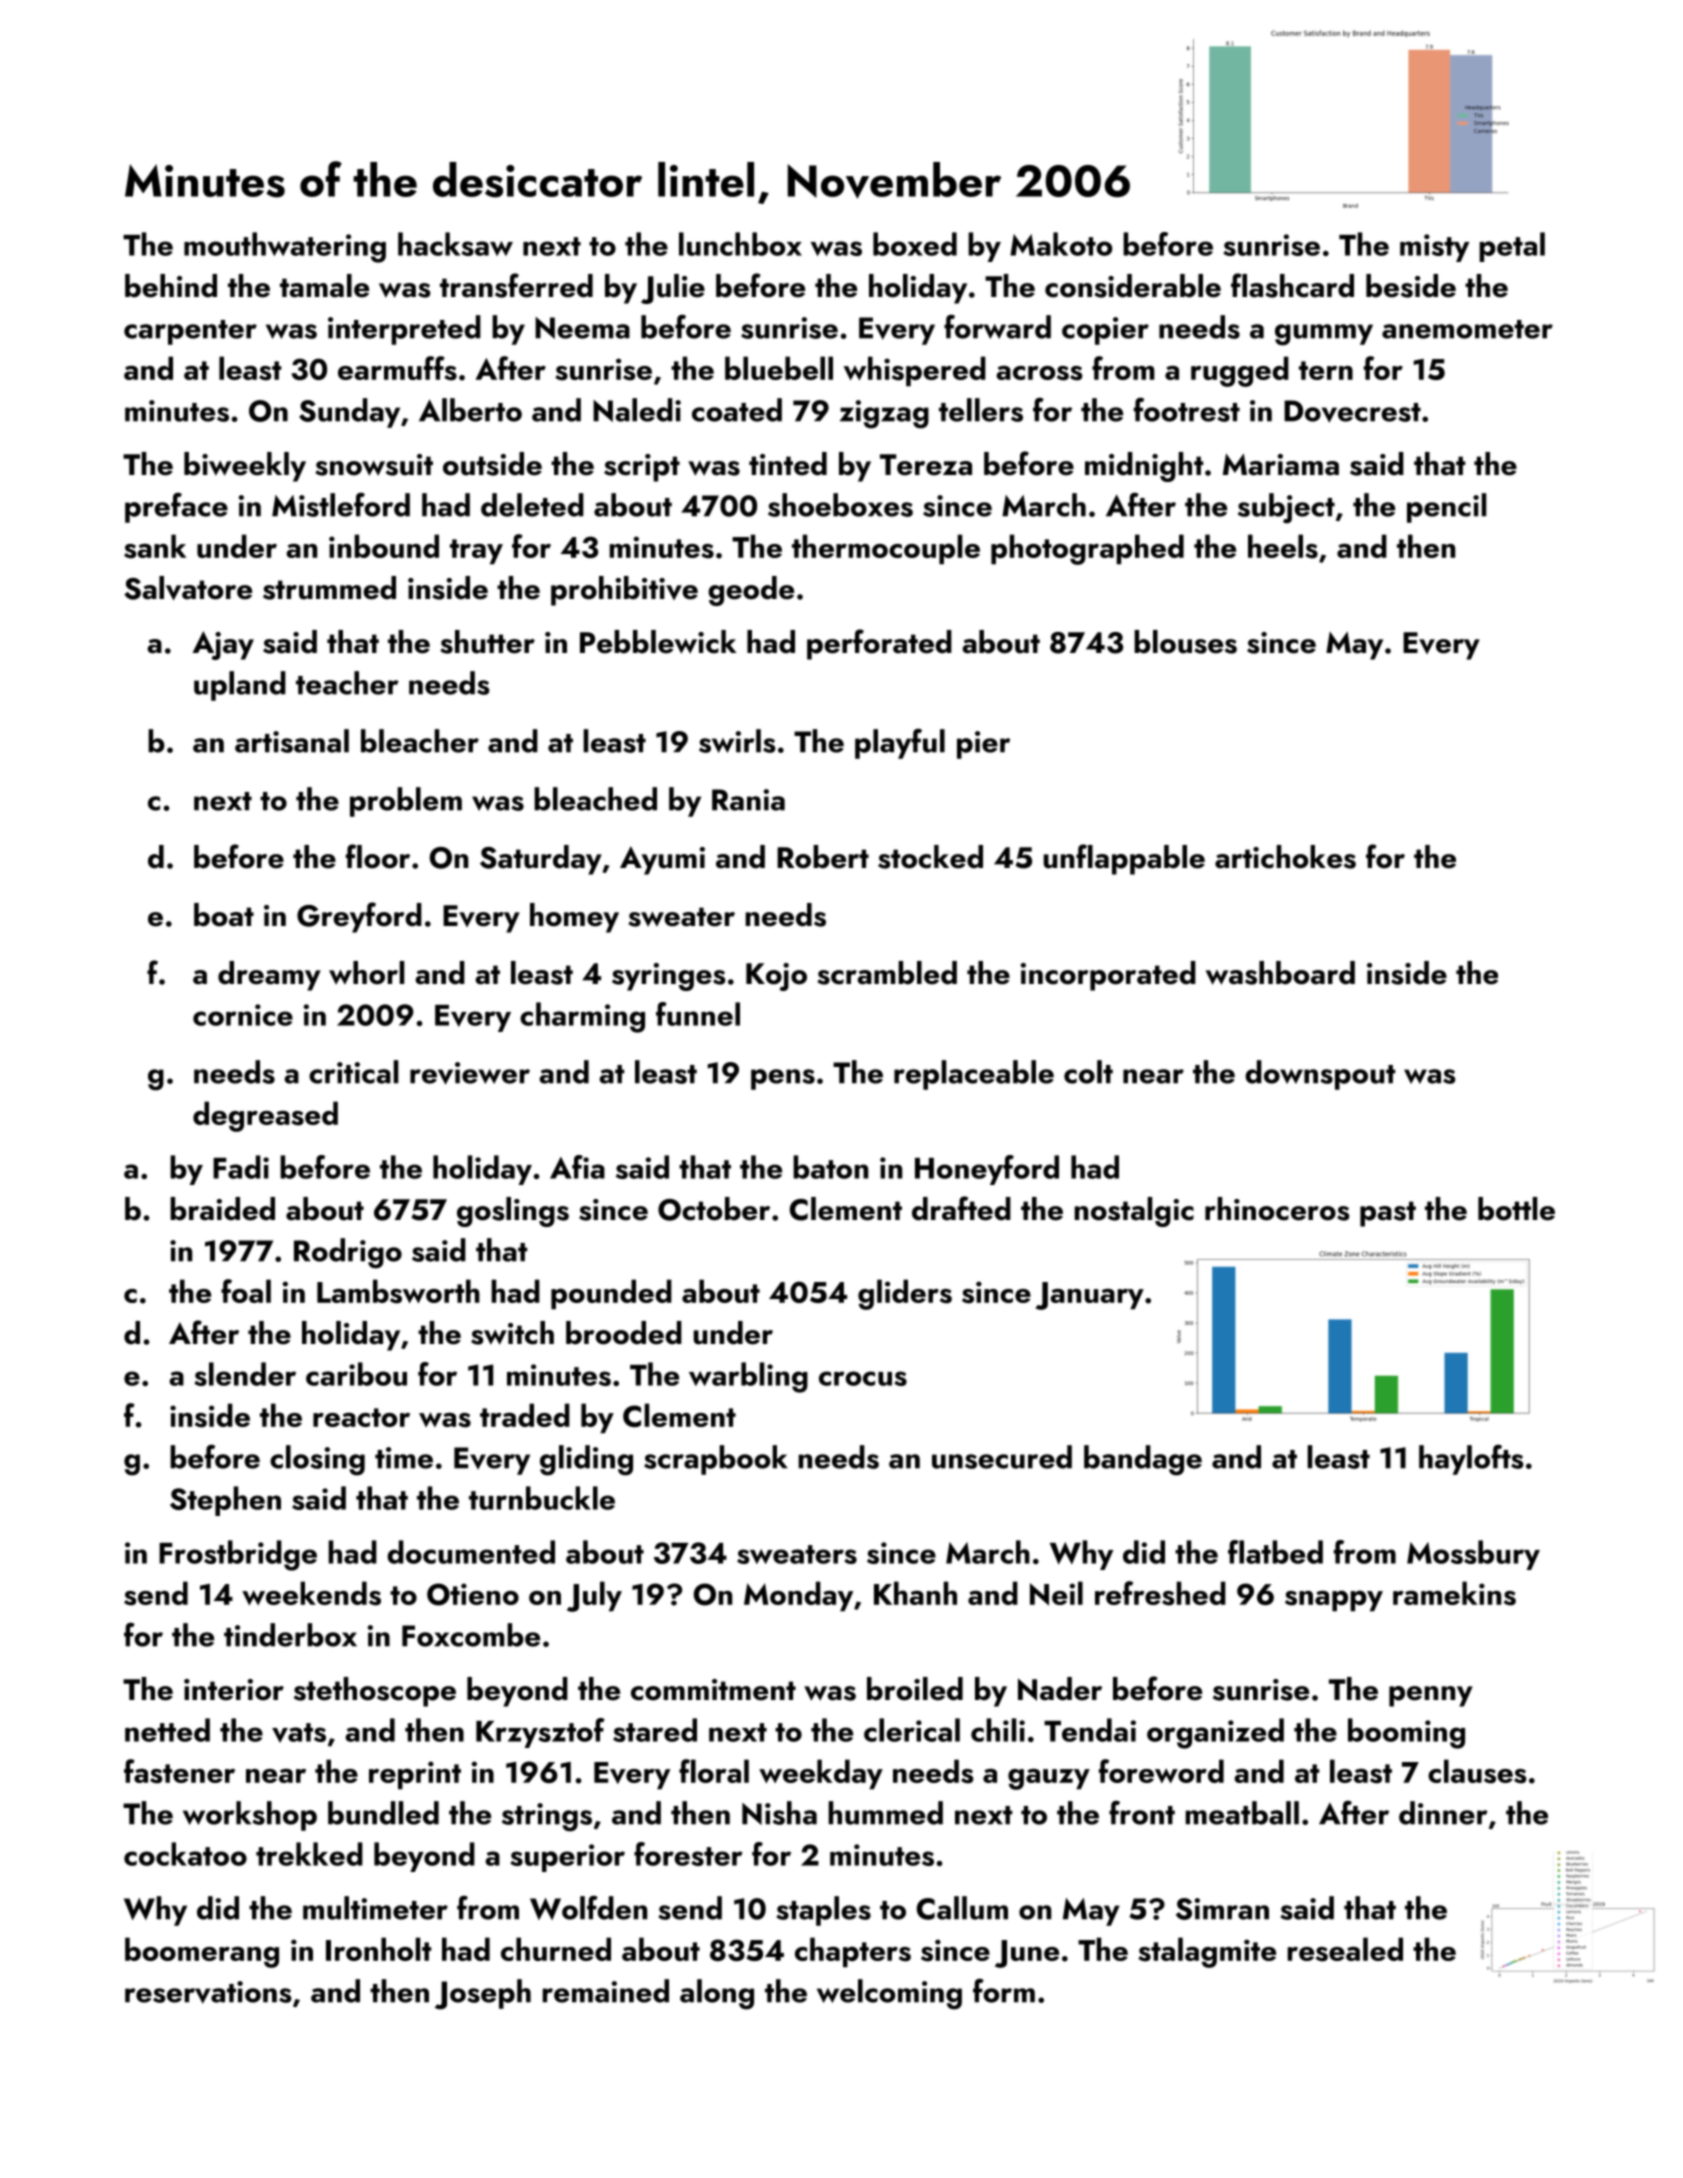 Image resolution: width=1683 pixels, height=2178 pixels. What do you see at coordinates (356, 1374) in the image?
I see `caribou` at bounding box center [356, 1374].
